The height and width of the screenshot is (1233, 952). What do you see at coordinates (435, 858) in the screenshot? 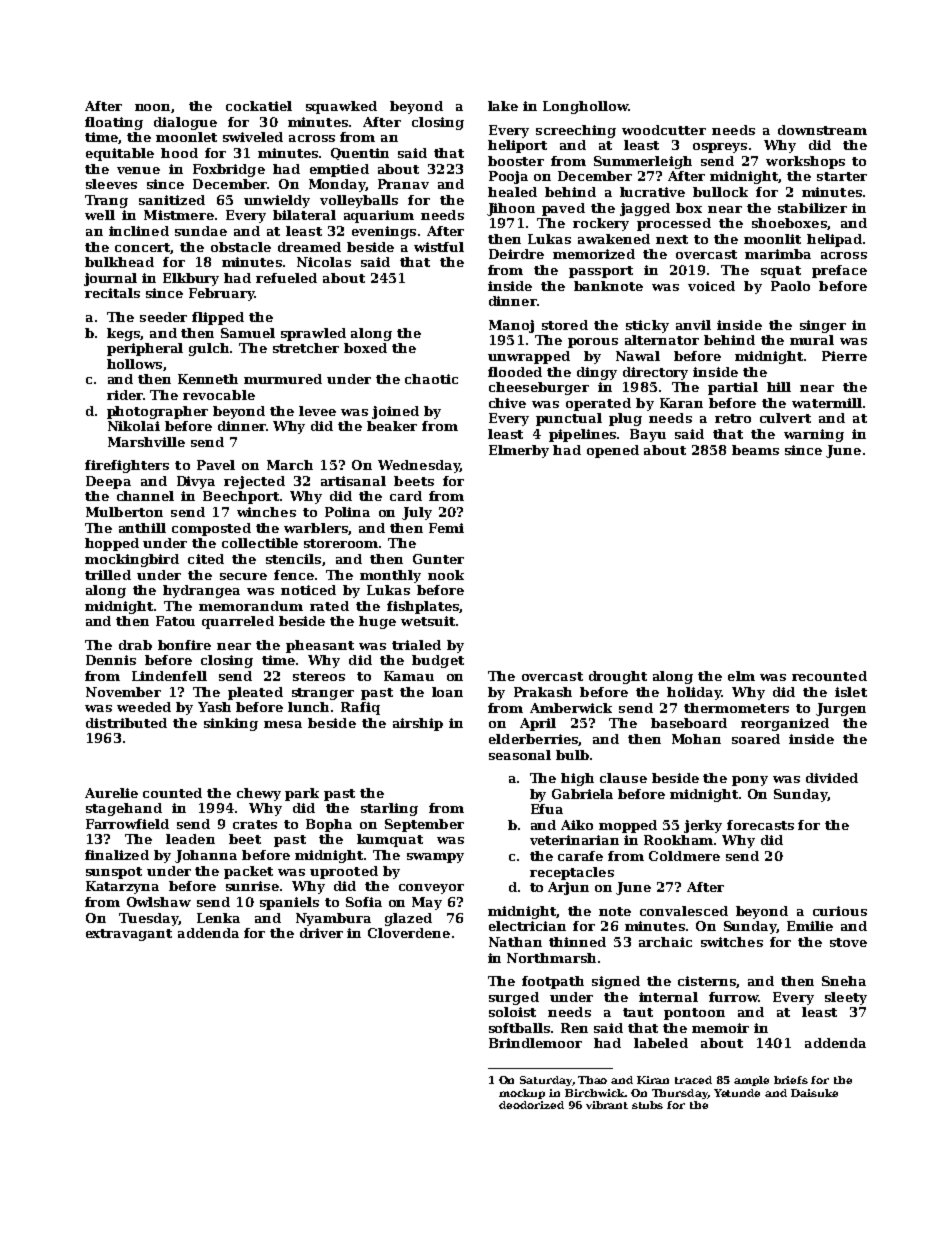
I see `swampy` at bounding box center [435, 858].
